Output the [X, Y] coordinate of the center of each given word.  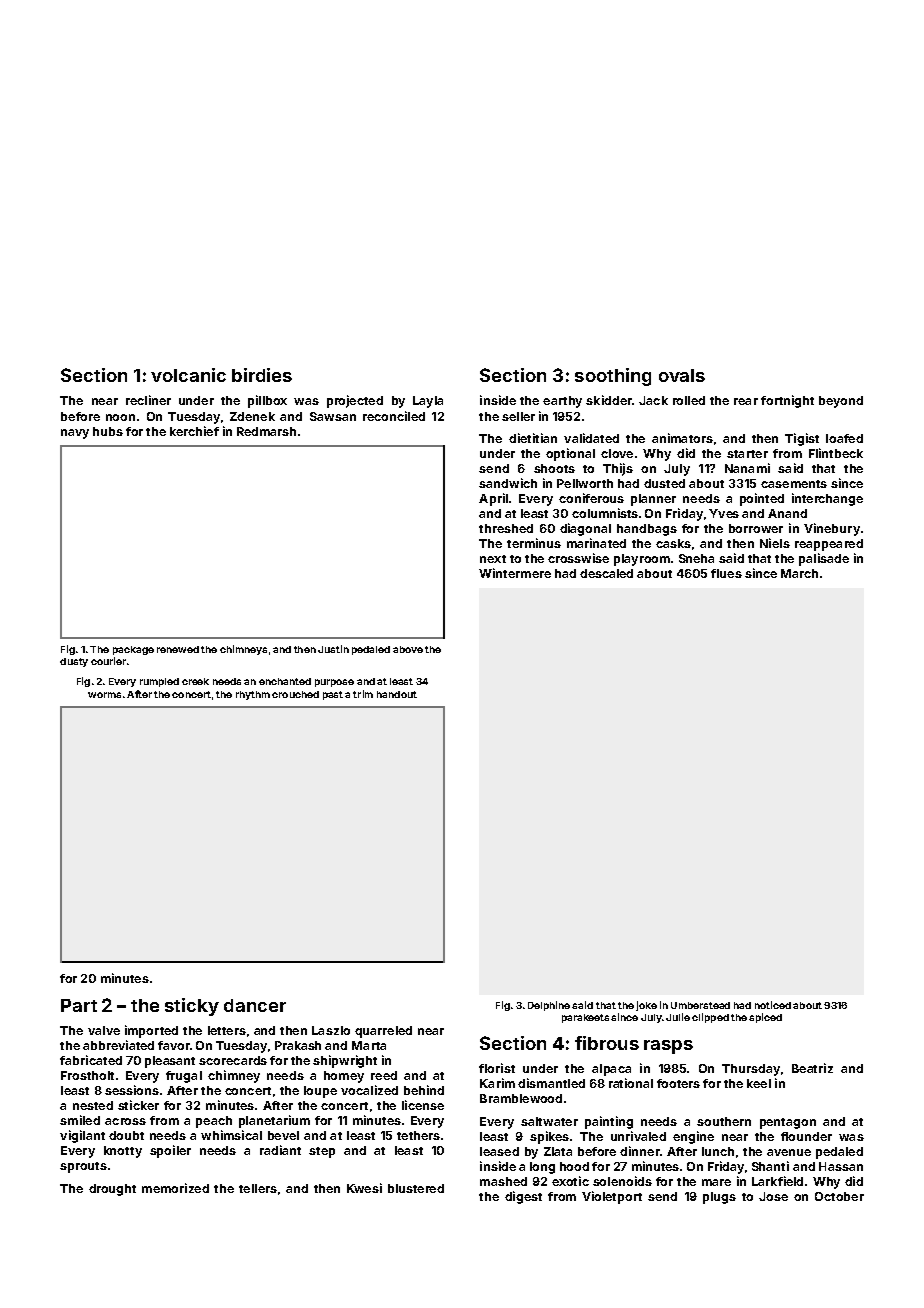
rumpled [159, 682]
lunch [718, 1151]
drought [112, 1190]
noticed [773, 1005]
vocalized [369, 1090]
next [493, 559]
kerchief [194, 431]
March [799, 573]
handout [397, 694]
